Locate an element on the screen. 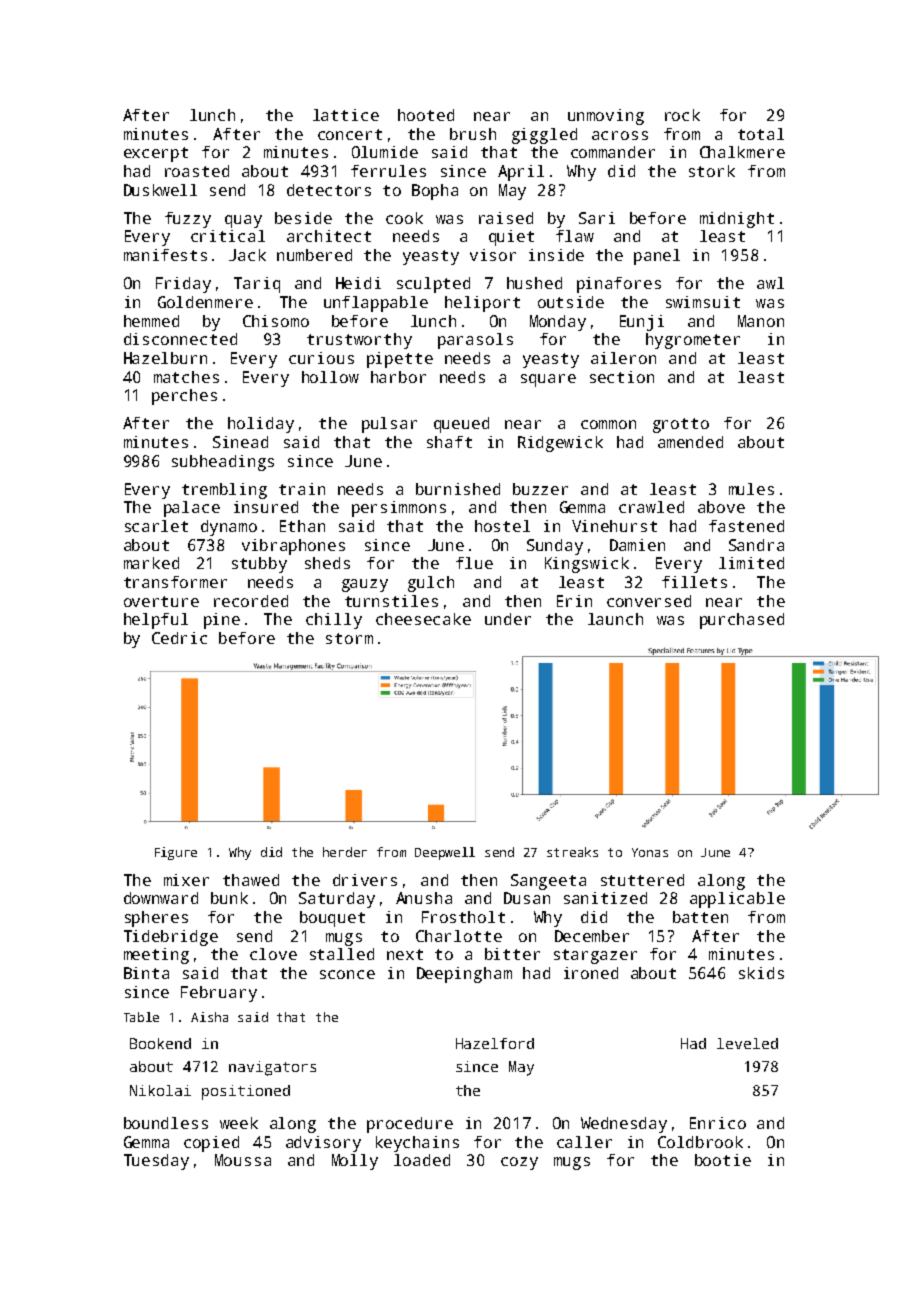 This screenshot has height=1316, width=908. raised is located at coordinates (506, 218).
